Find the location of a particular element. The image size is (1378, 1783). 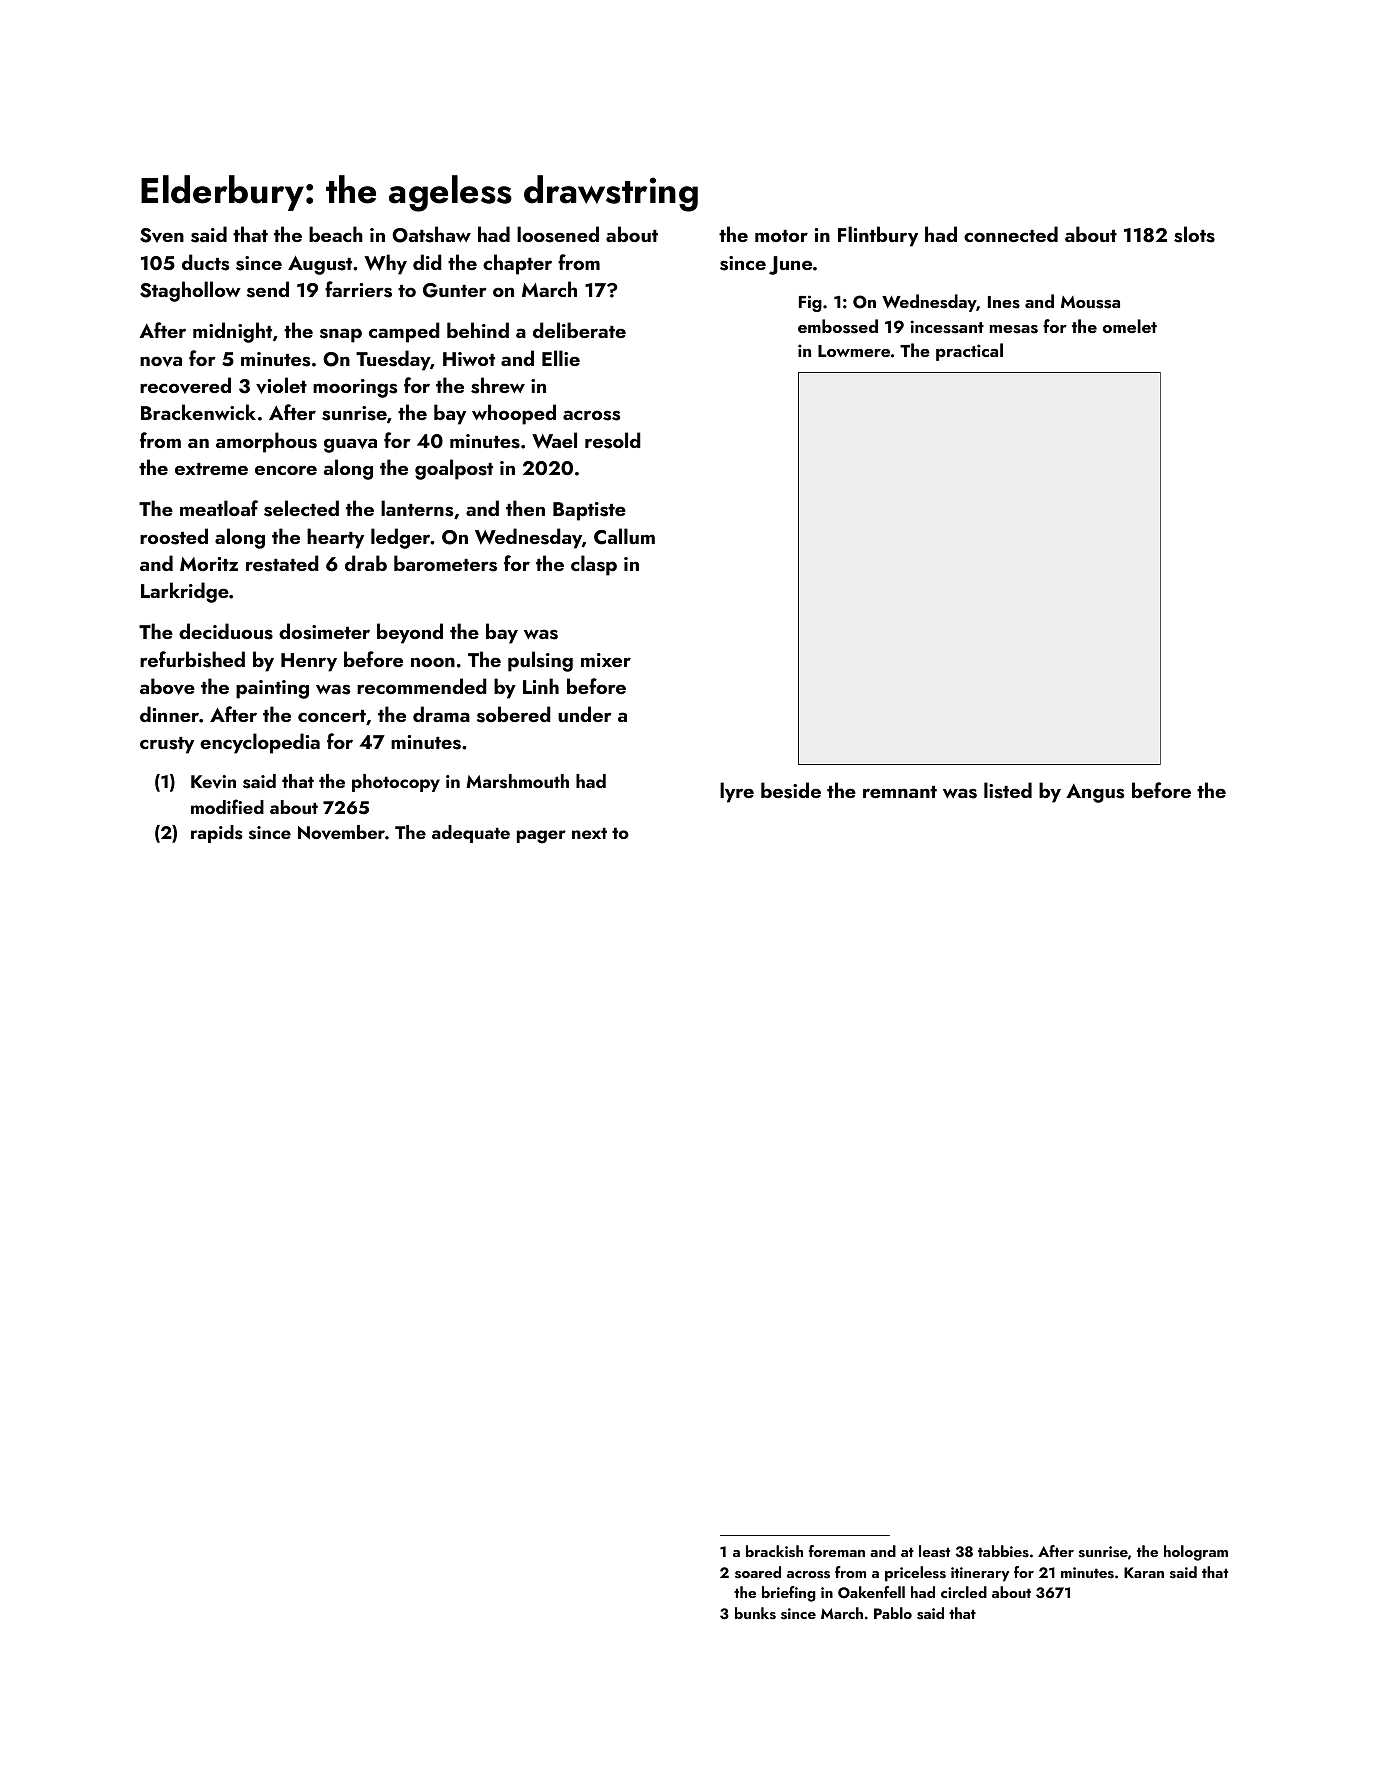

brackish is located at coordinates (774, 1551).
